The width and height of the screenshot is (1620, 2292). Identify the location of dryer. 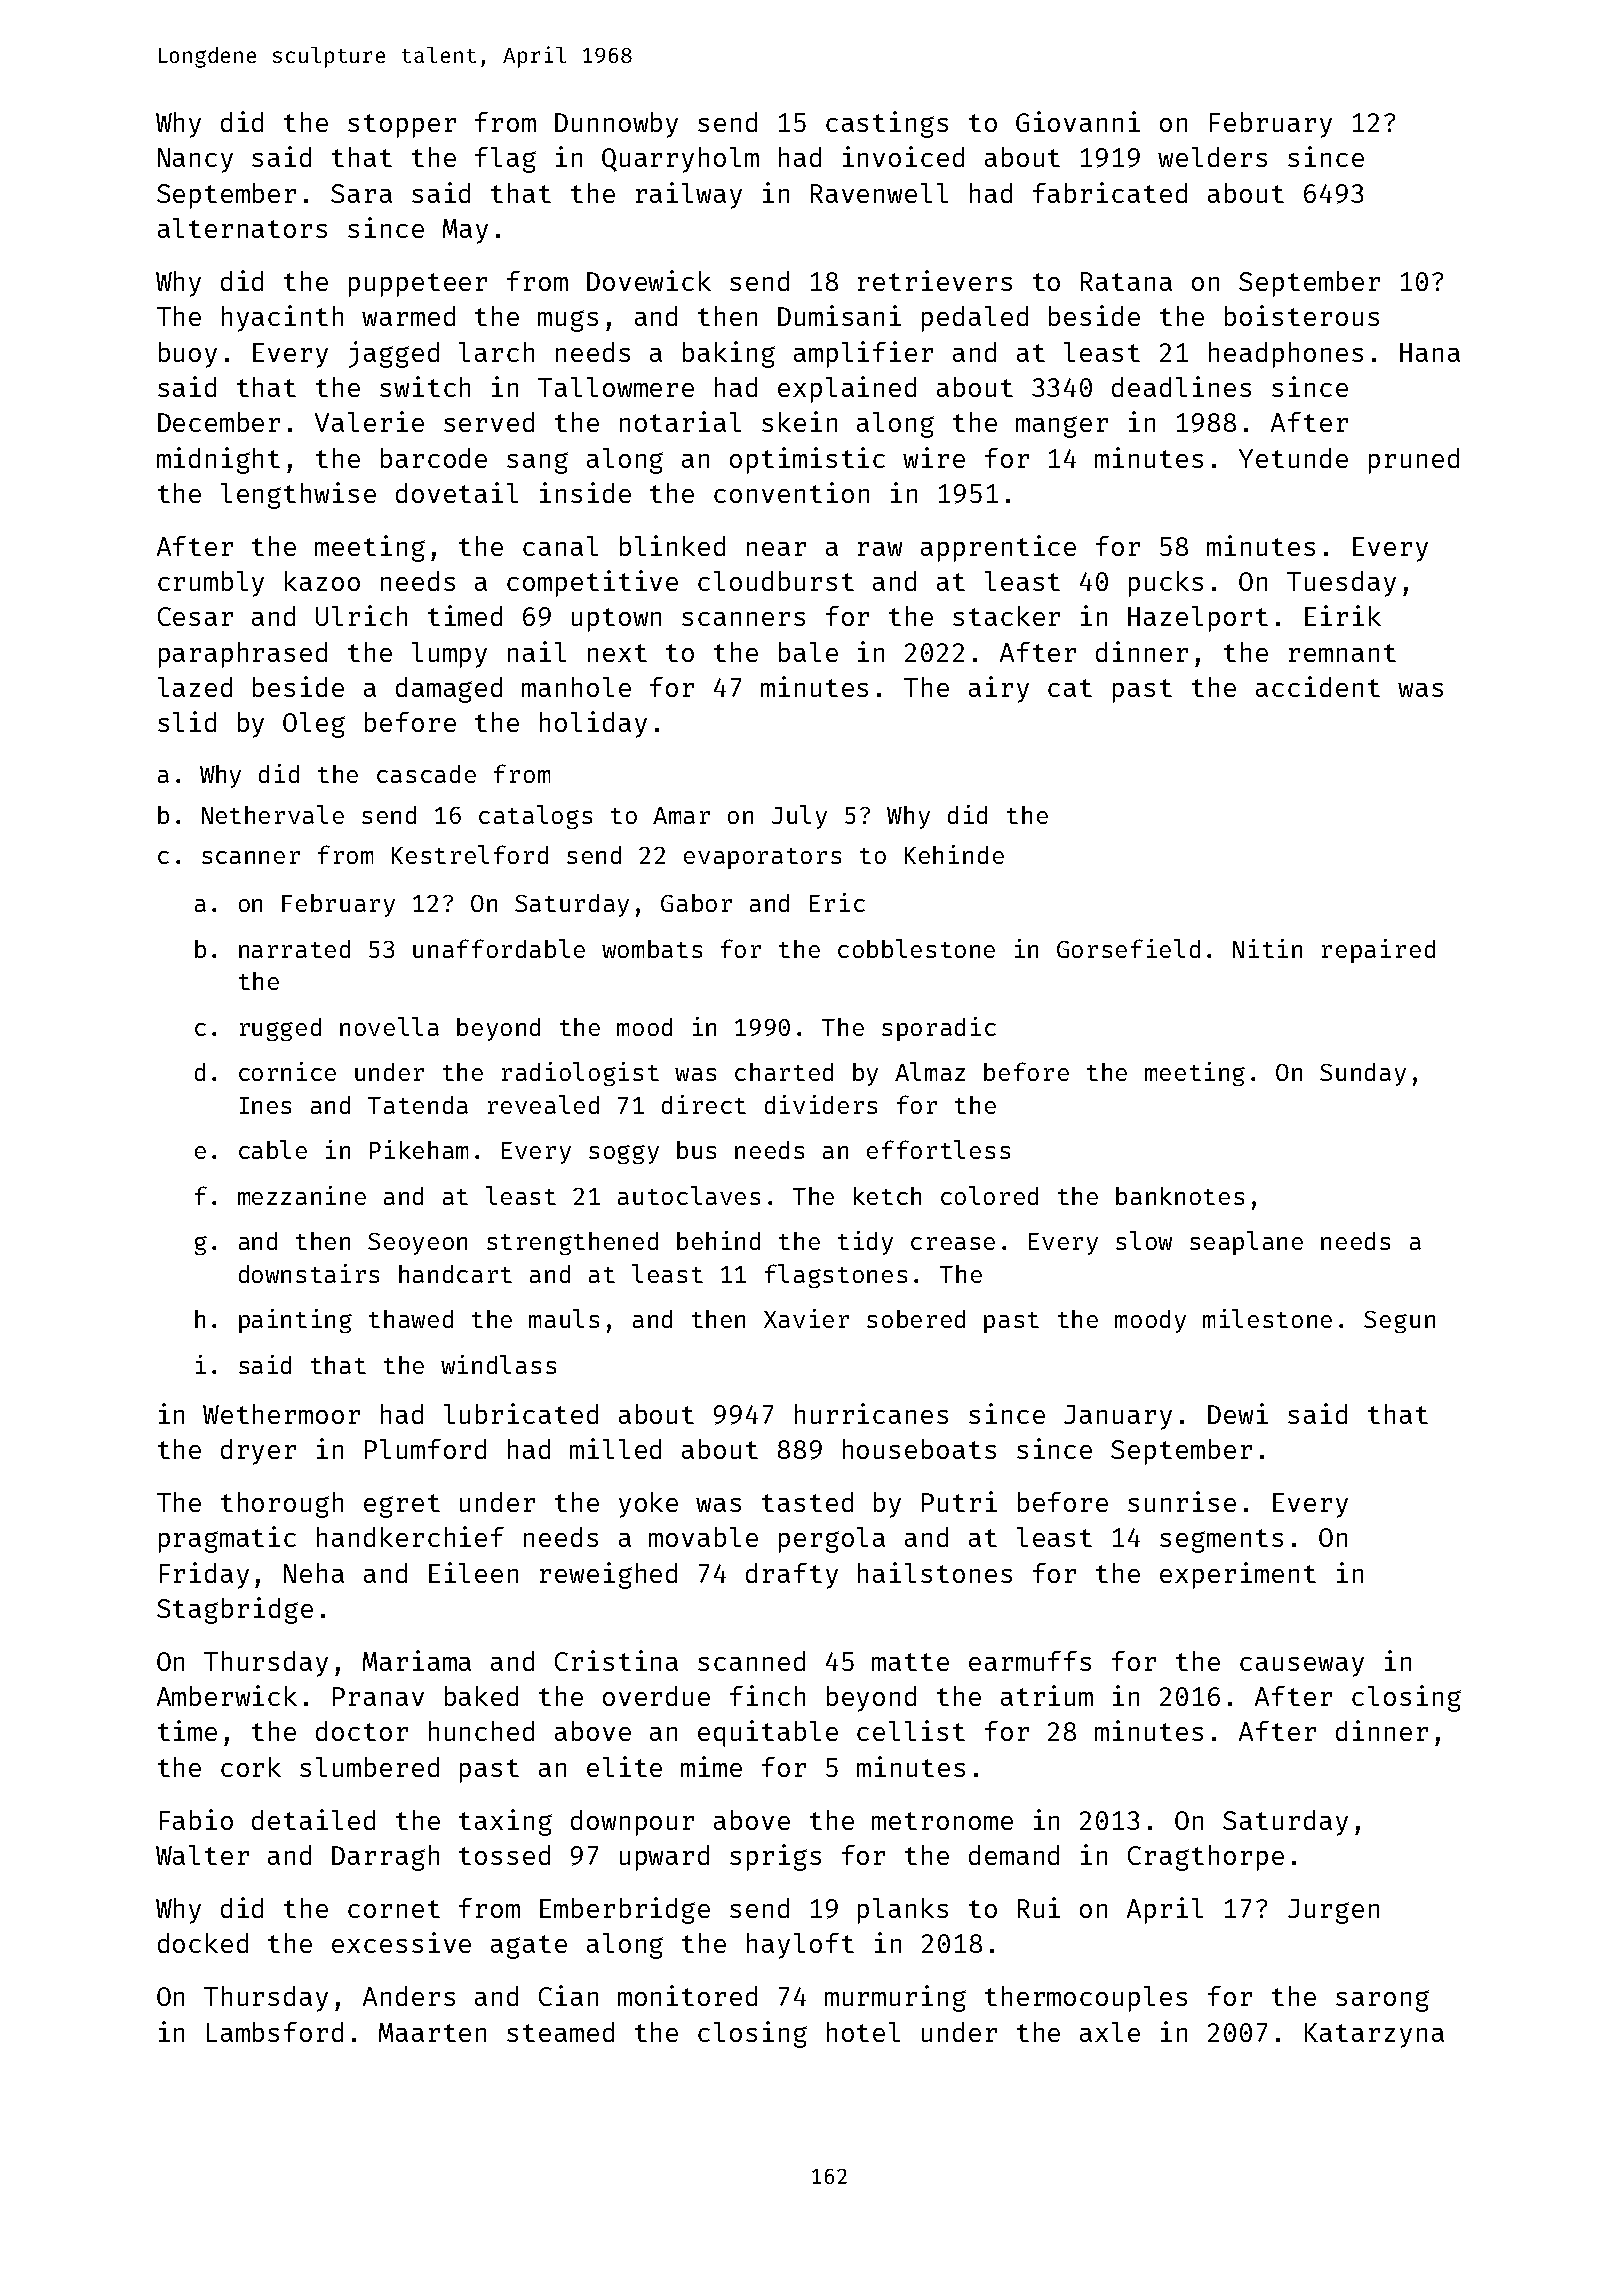
(258, 1452).
